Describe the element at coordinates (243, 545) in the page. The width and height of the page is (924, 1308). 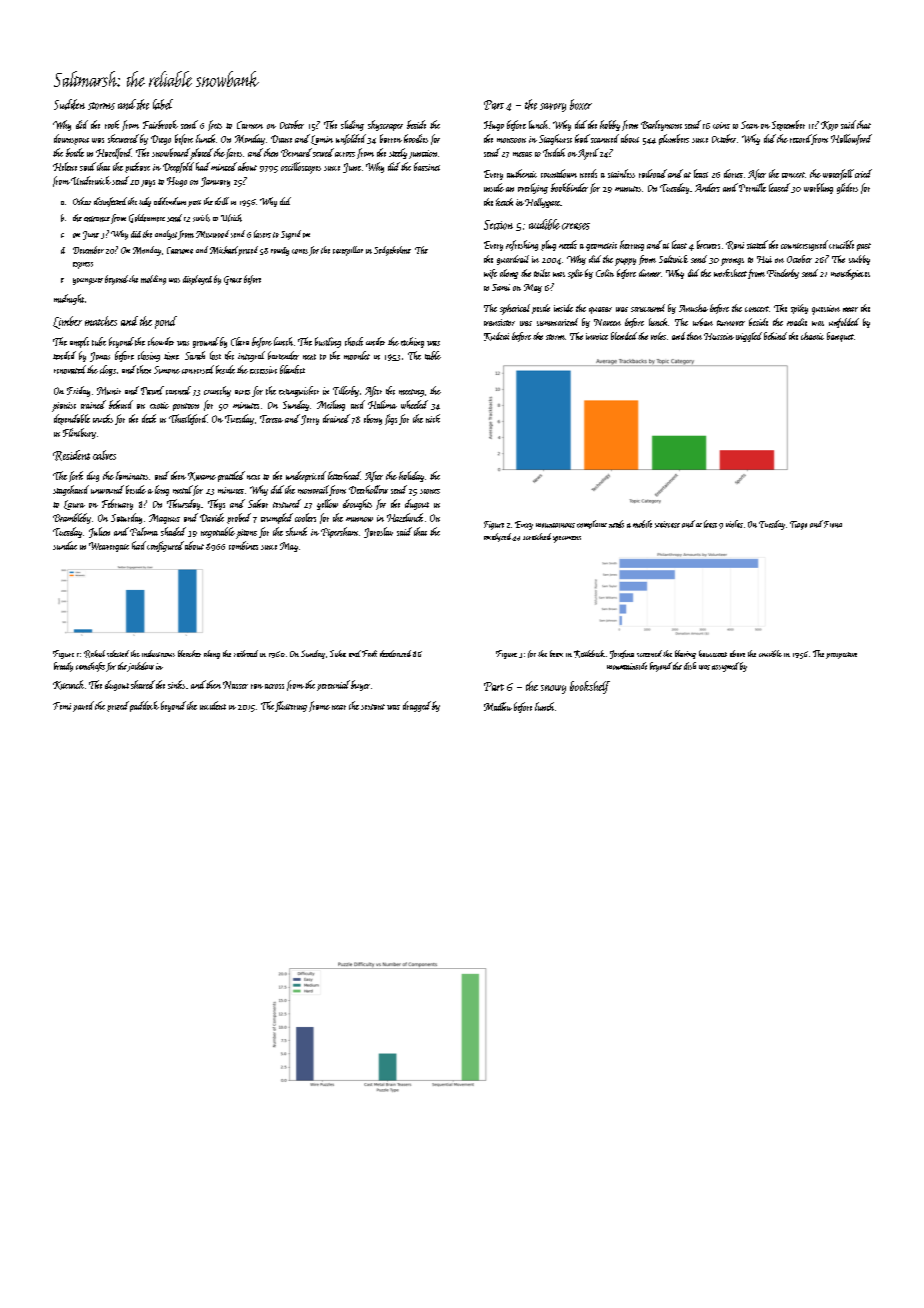
I see `combines` at that location.
